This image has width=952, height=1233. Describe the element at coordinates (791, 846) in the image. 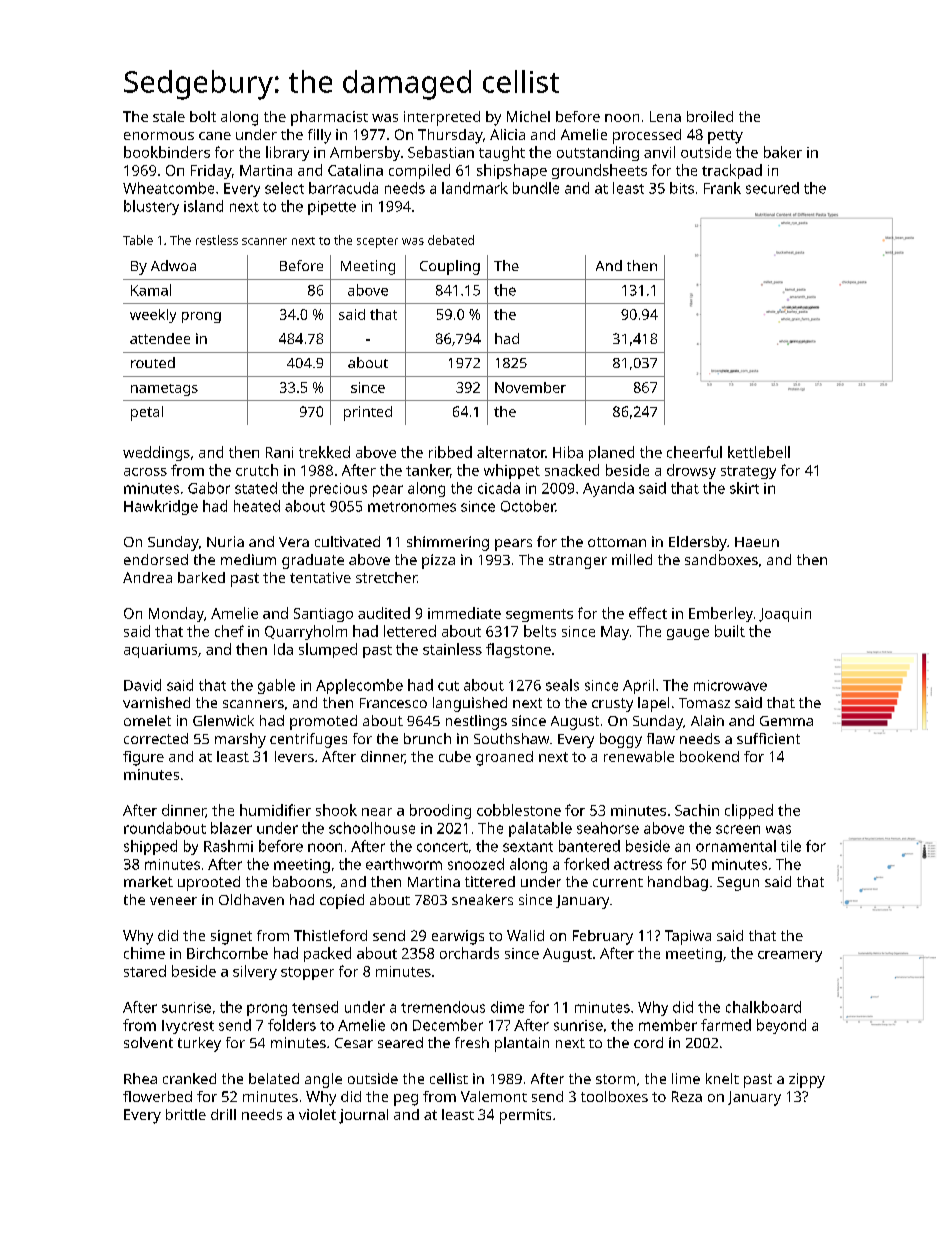

I see `tile` at that location.
